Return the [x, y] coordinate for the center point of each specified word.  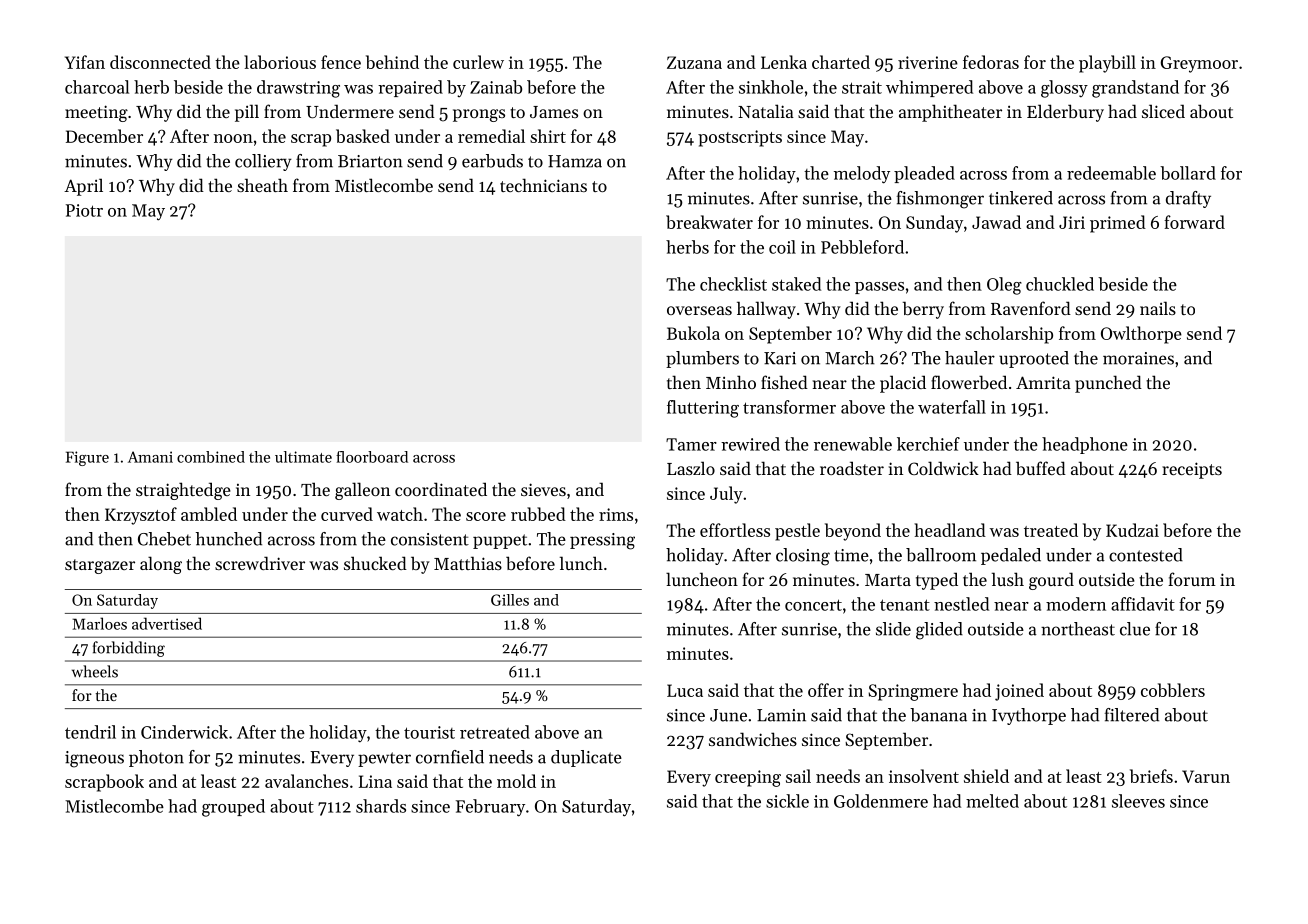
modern [1076, 604]
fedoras [991, 62]
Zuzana [694, 62]
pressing [602, 541]
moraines [1138, 358]
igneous [94, 759]
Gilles [510, 600]
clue [1135, 629]
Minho [731, 382]
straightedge [183, 491]
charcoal [97, 87]
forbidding [129, 649]
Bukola [693, 333]
